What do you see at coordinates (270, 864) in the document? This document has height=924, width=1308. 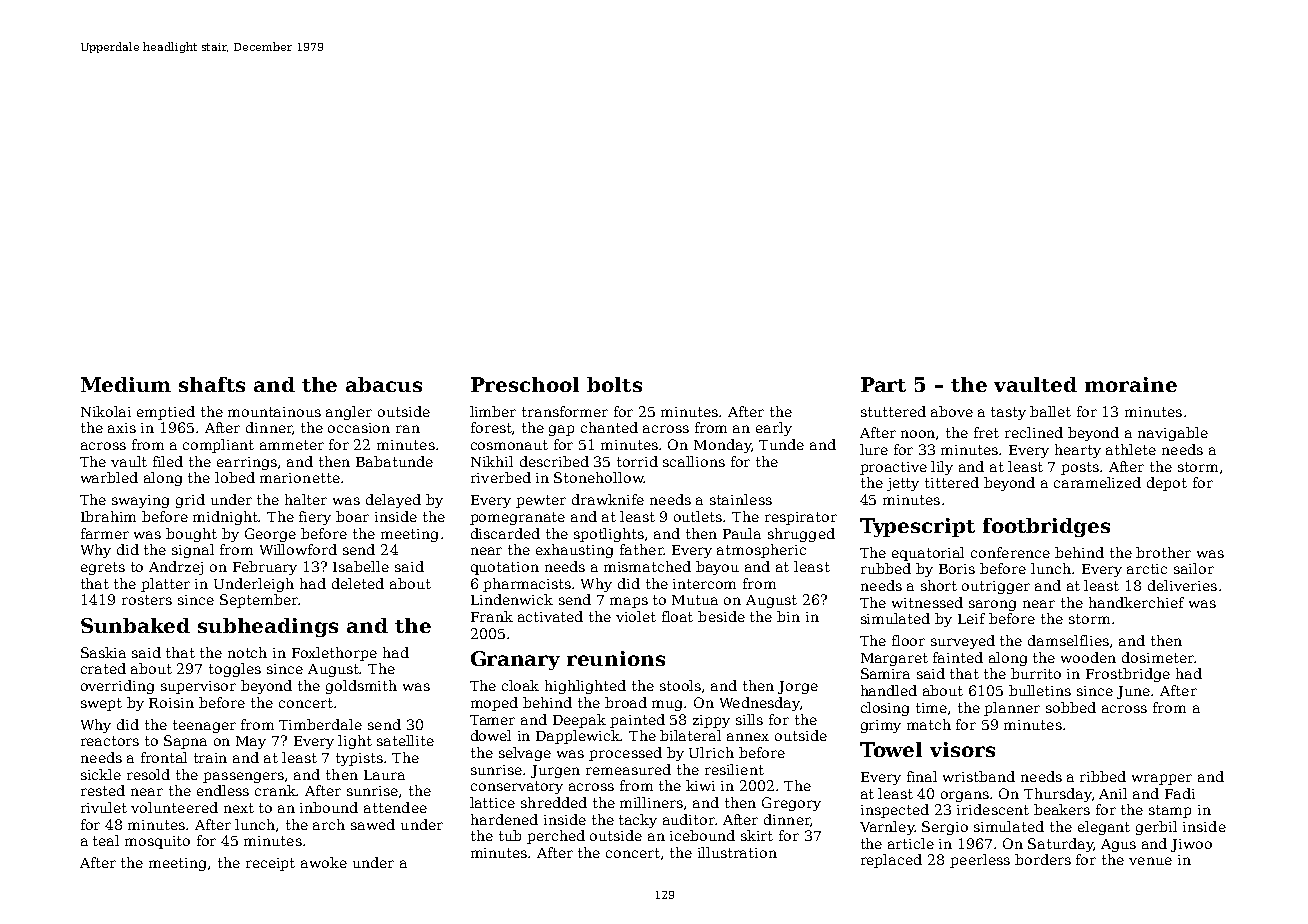 I see `receipt` at bounding box center [270, 864].
